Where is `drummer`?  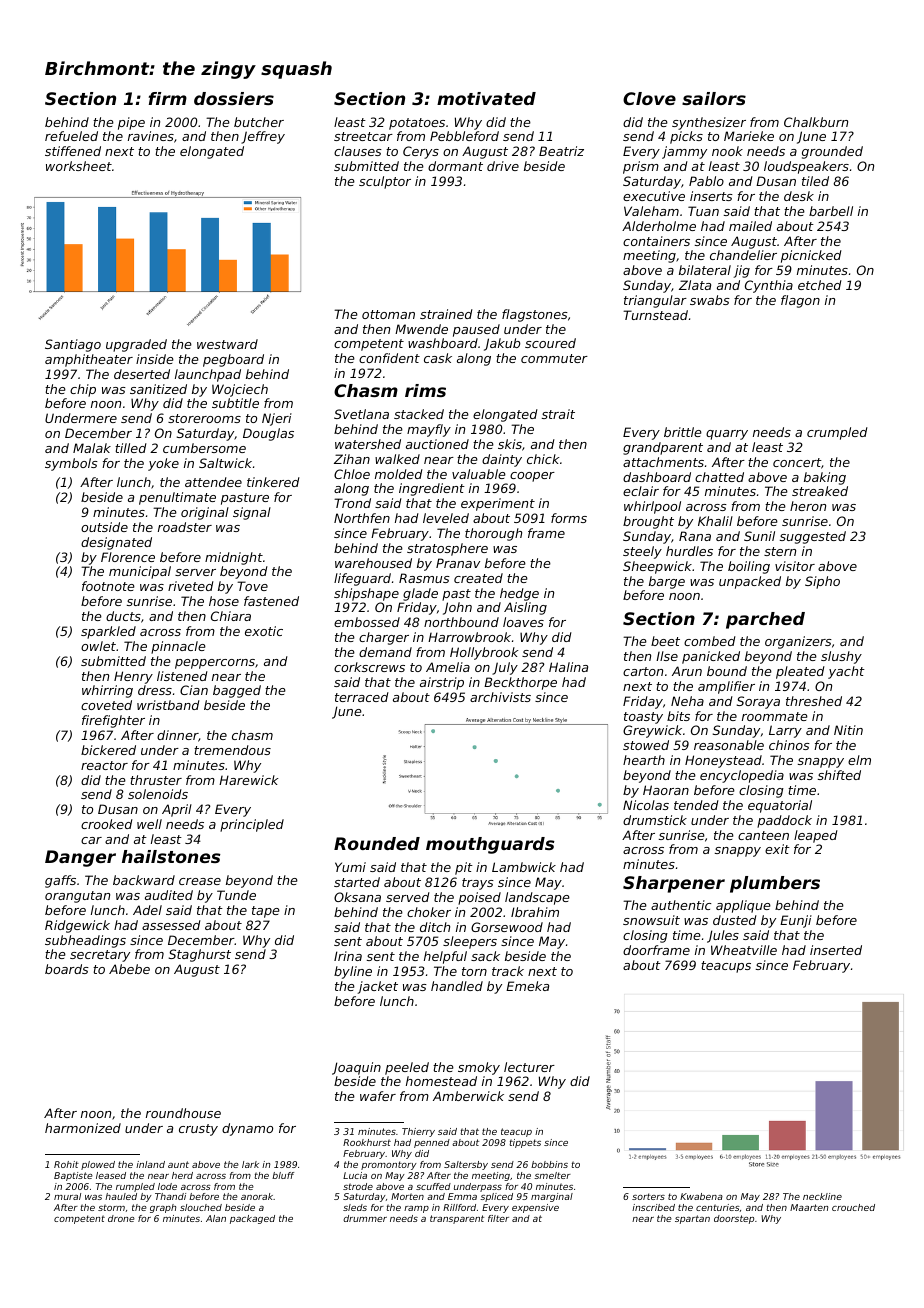
drummer is located at coordinates (365, 1218).
